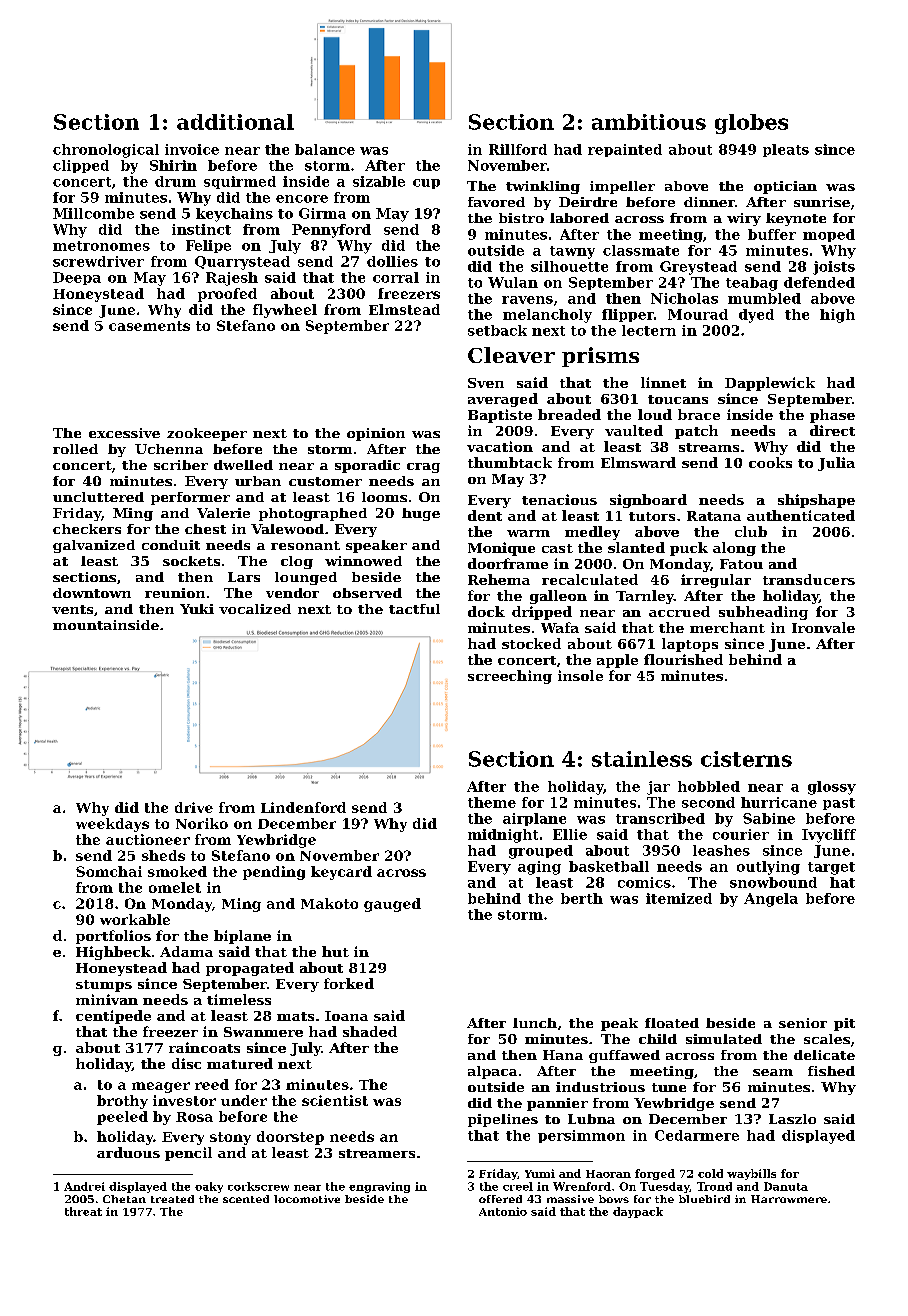  Describe the element at coordinates (496, 202) in the screenshot. I see `favored` at that location.
